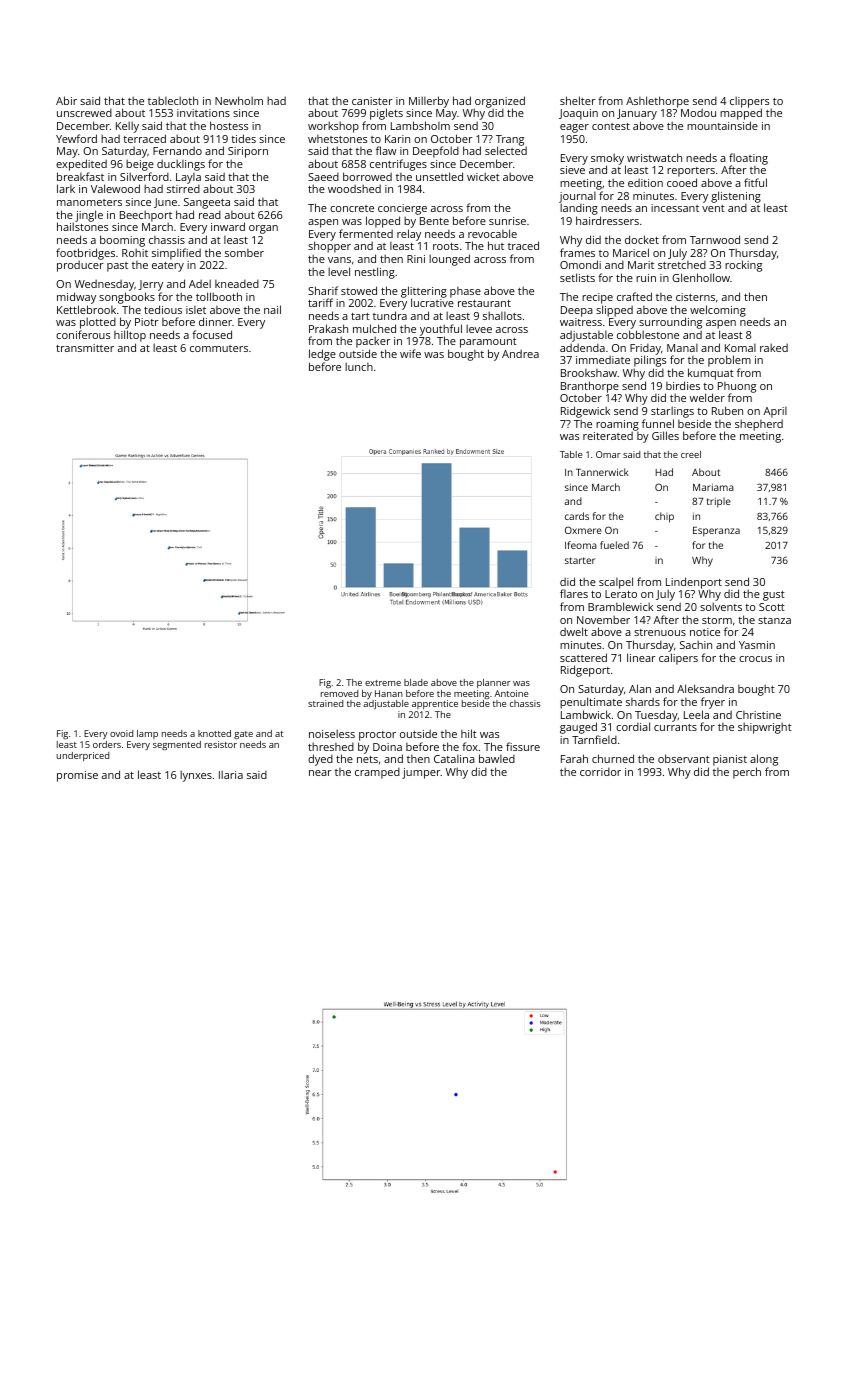  Describe the element at coordinates (214, 733) in the screenshot. I see `knotted` at that location.
